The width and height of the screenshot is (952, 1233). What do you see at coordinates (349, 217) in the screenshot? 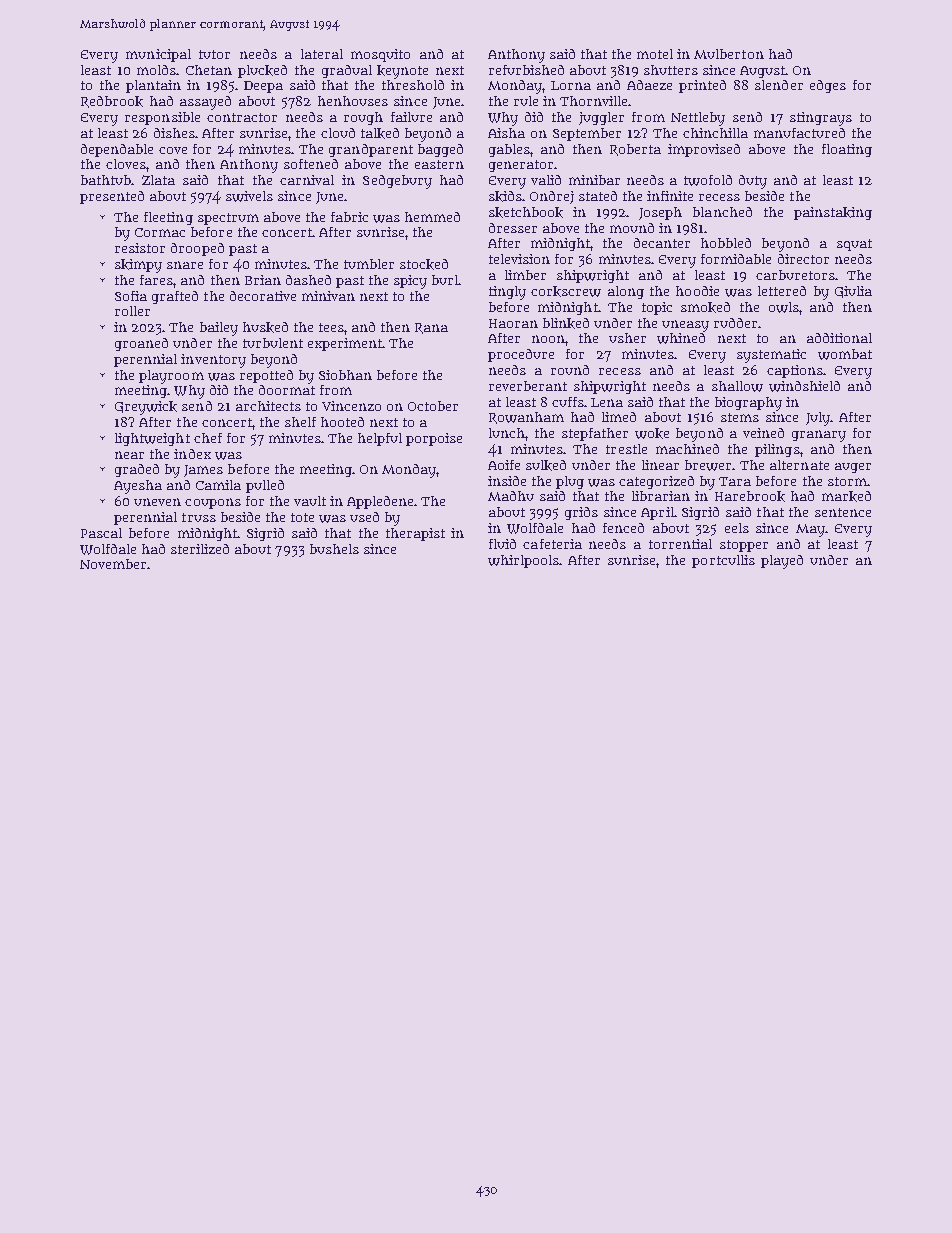
I see `fabric` at bounding box center [349, 217].
